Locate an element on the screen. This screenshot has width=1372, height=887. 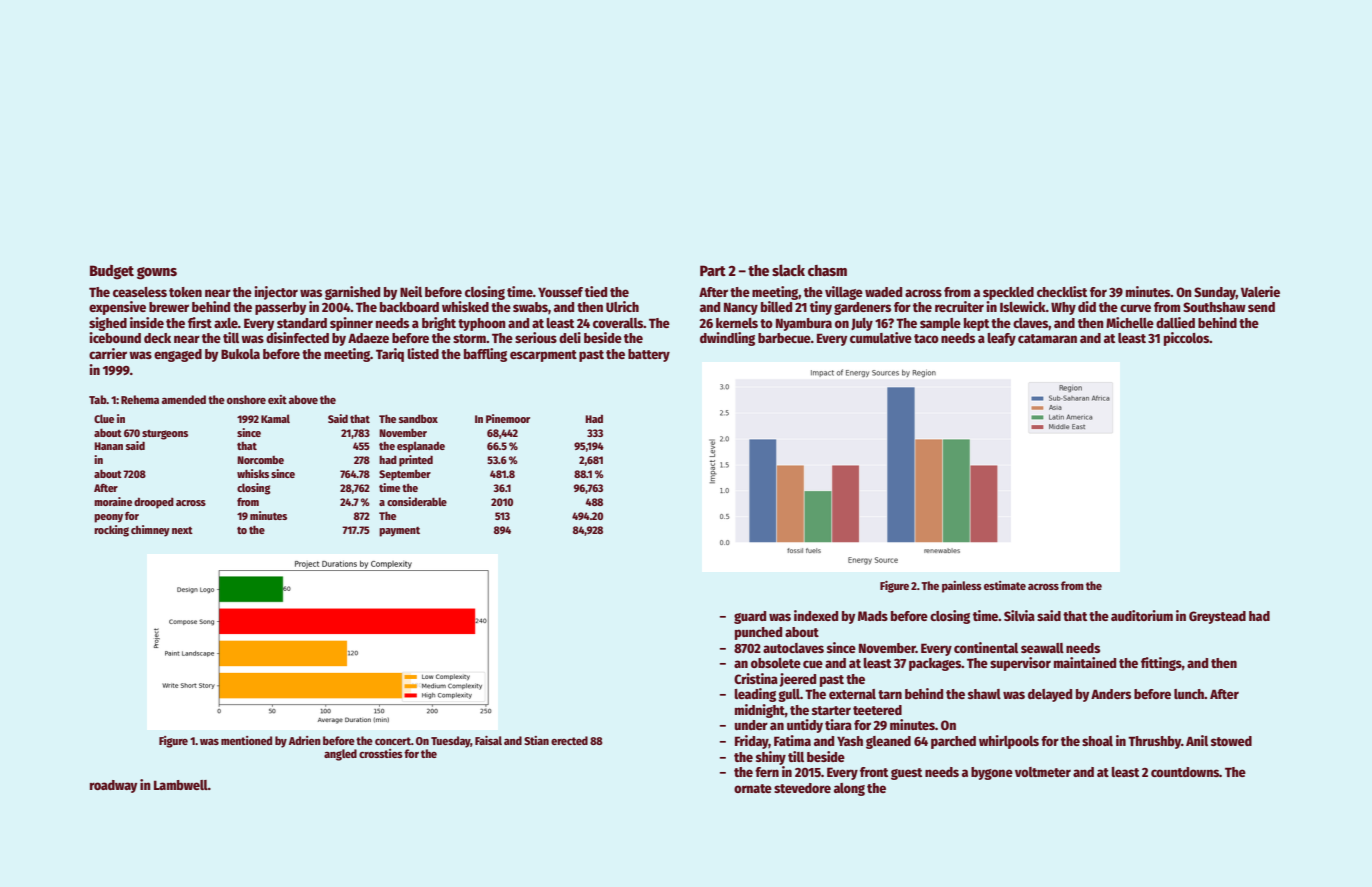
Part is located at coordinates (713, 270).
